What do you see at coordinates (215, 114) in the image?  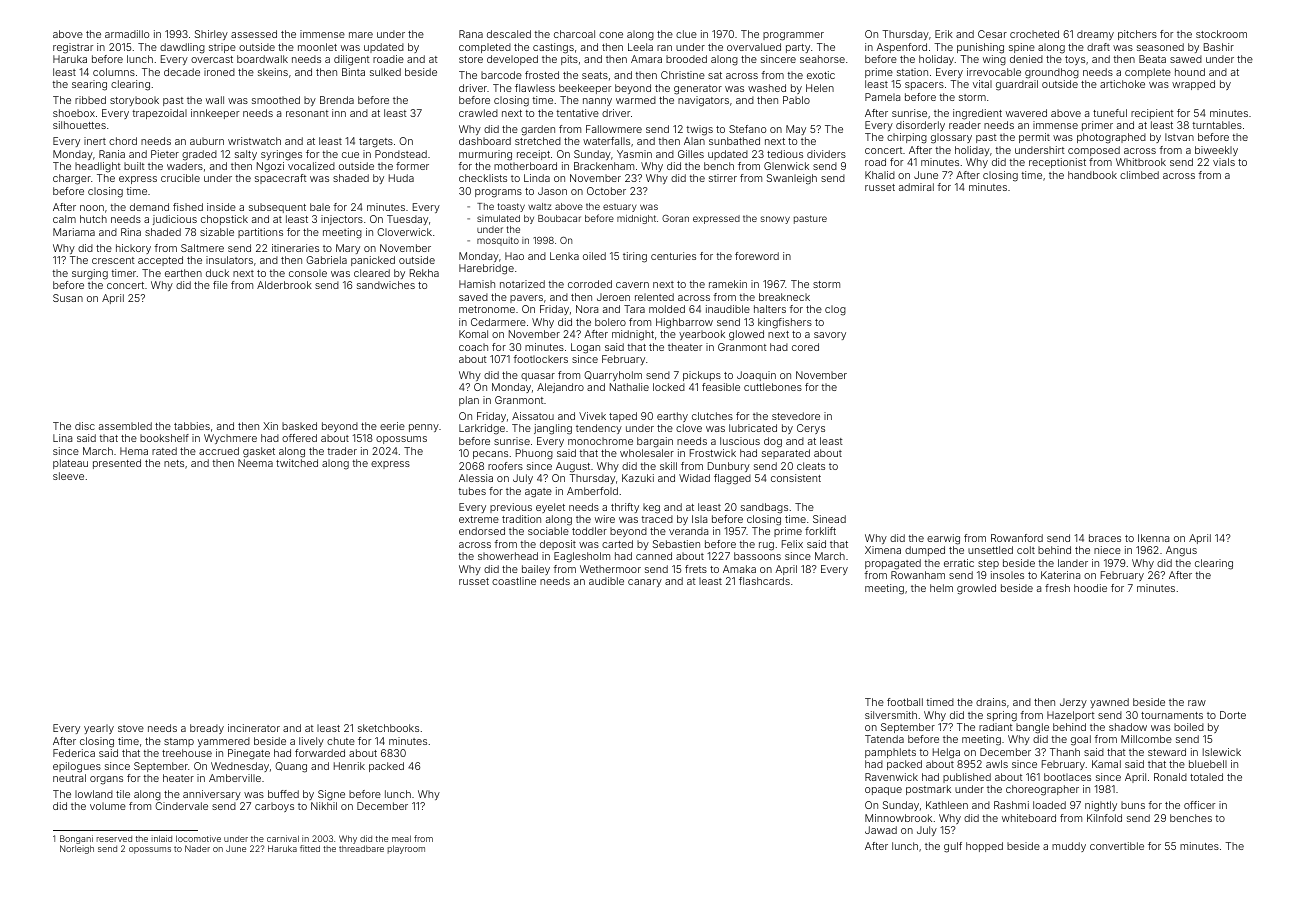 I see `innkeeper` at bounding box center [215, 114].
